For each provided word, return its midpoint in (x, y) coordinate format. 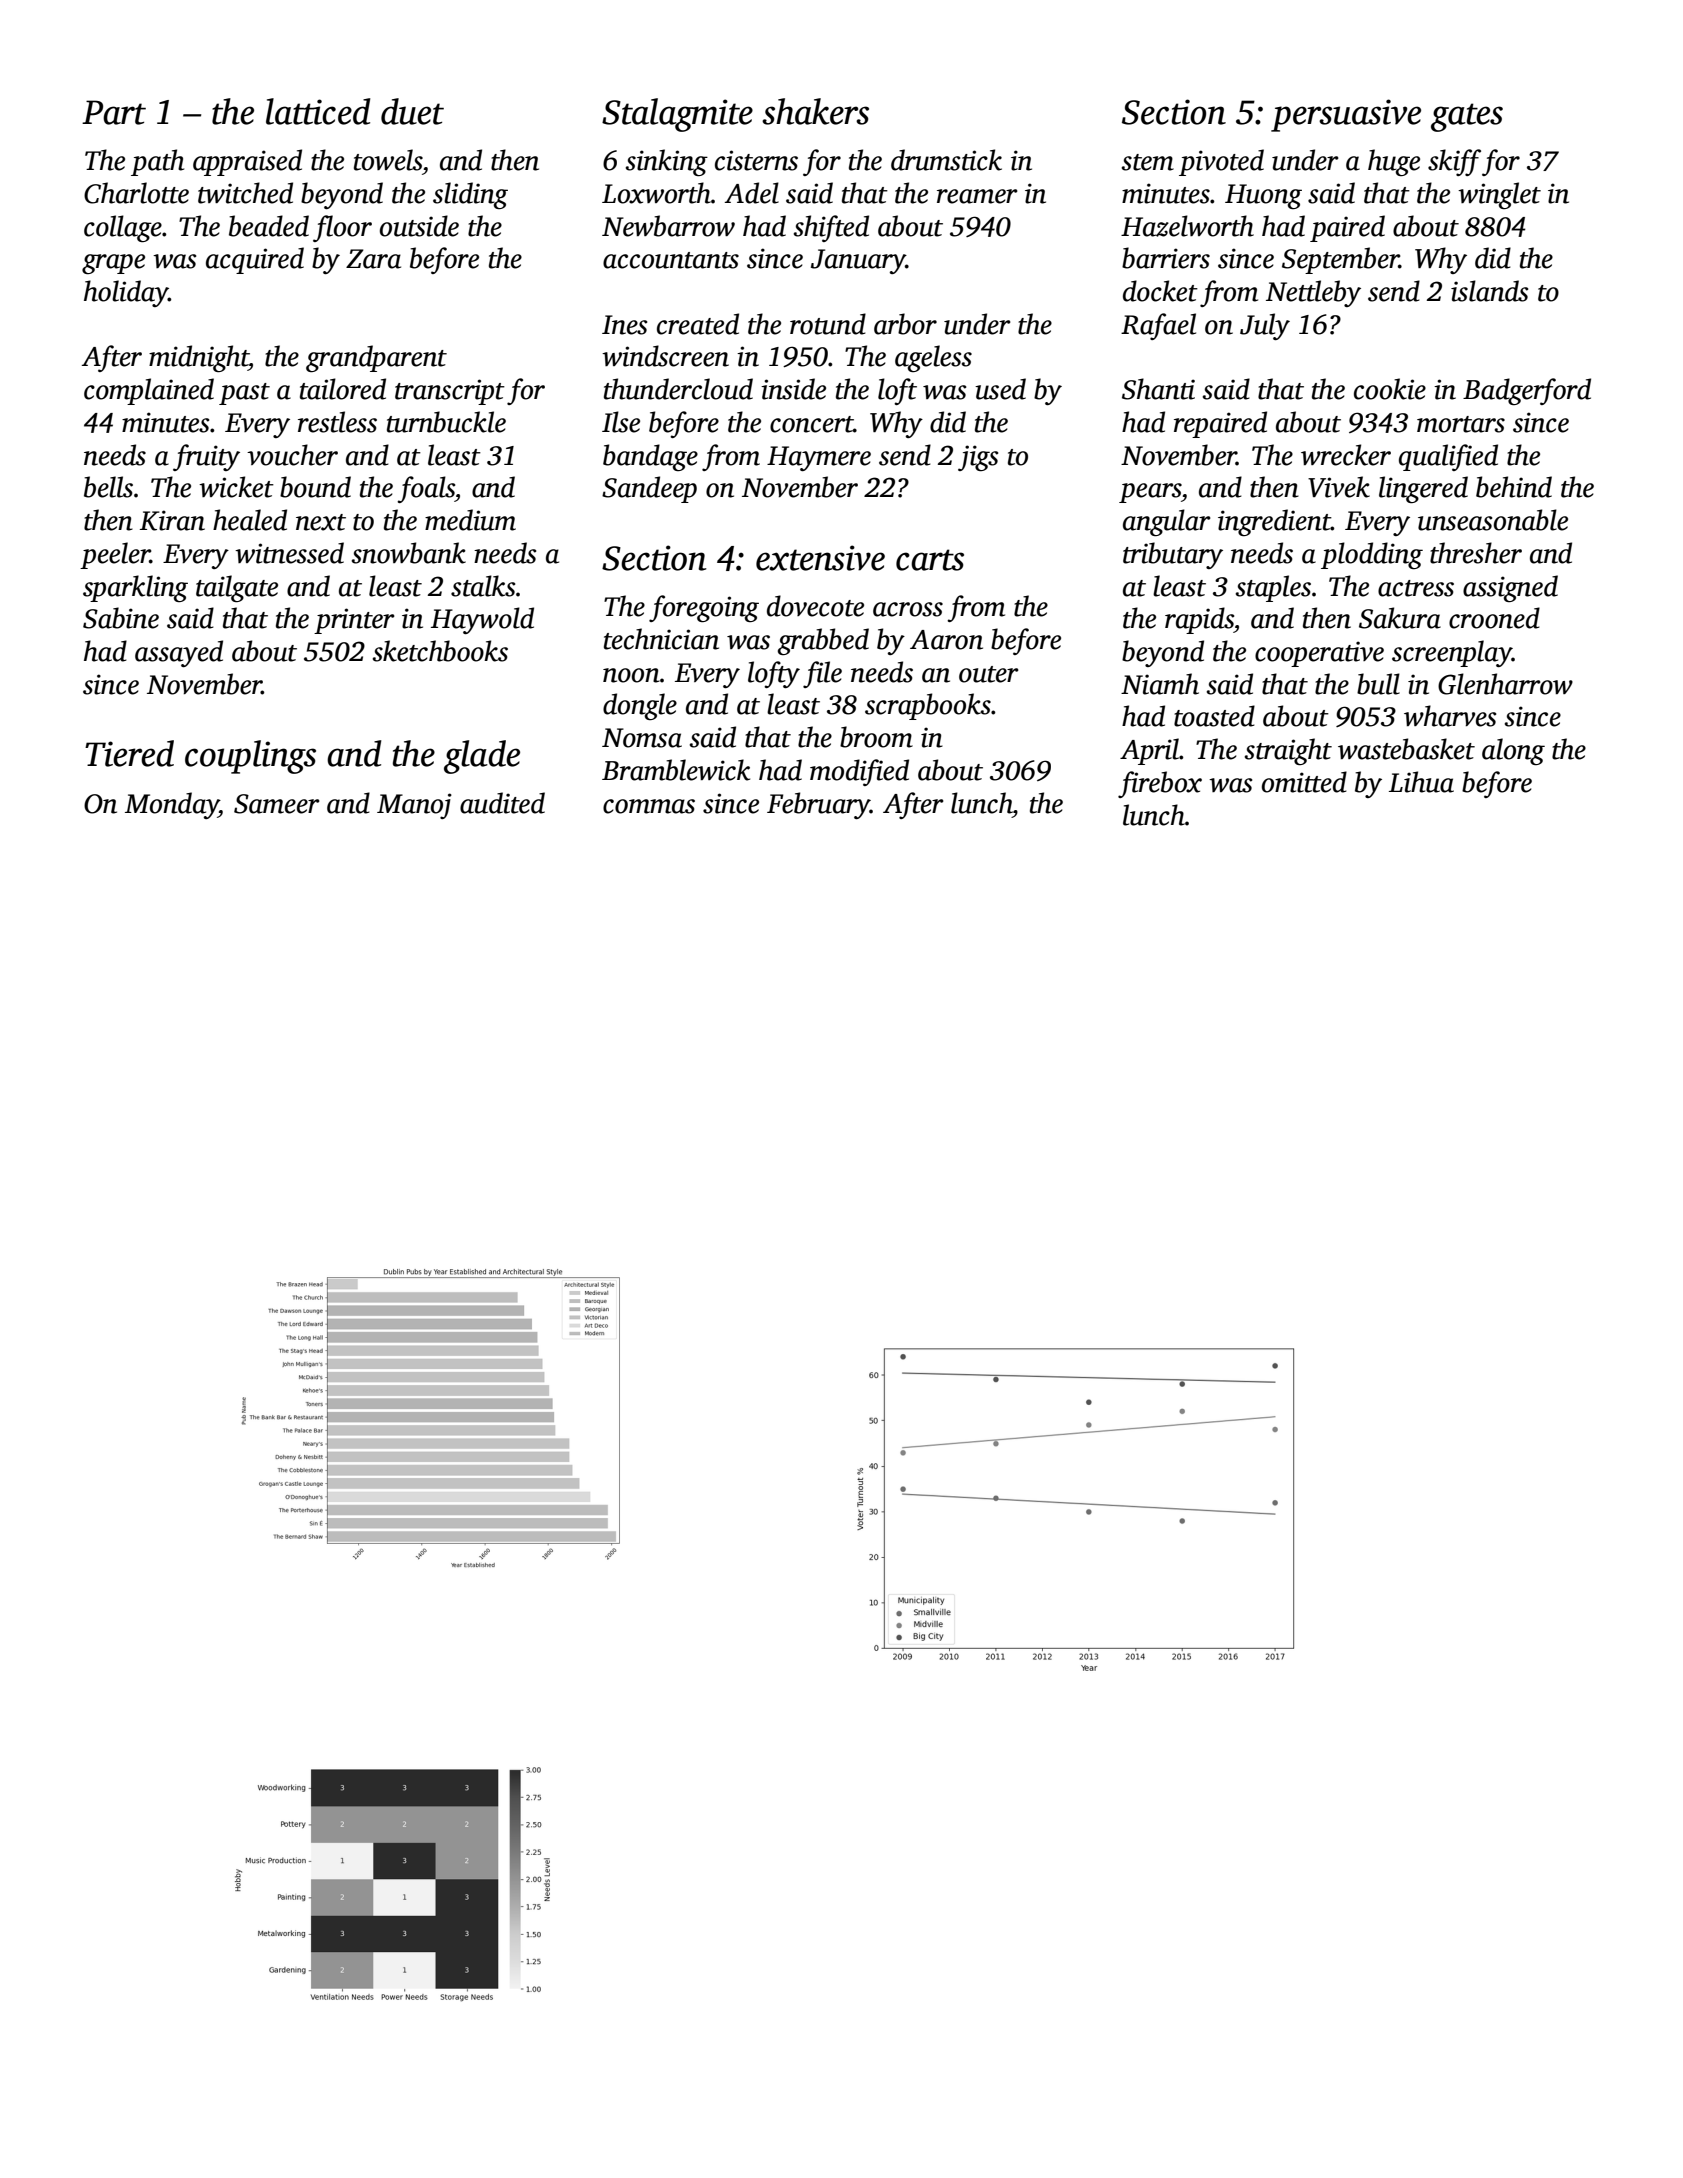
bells (108, 487)
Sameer (277, 804)
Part (114, 112)
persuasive (1346, 115)
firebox (1160, 784)
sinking (667, 162)
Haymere (819, 458)
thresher (1476, 553)
